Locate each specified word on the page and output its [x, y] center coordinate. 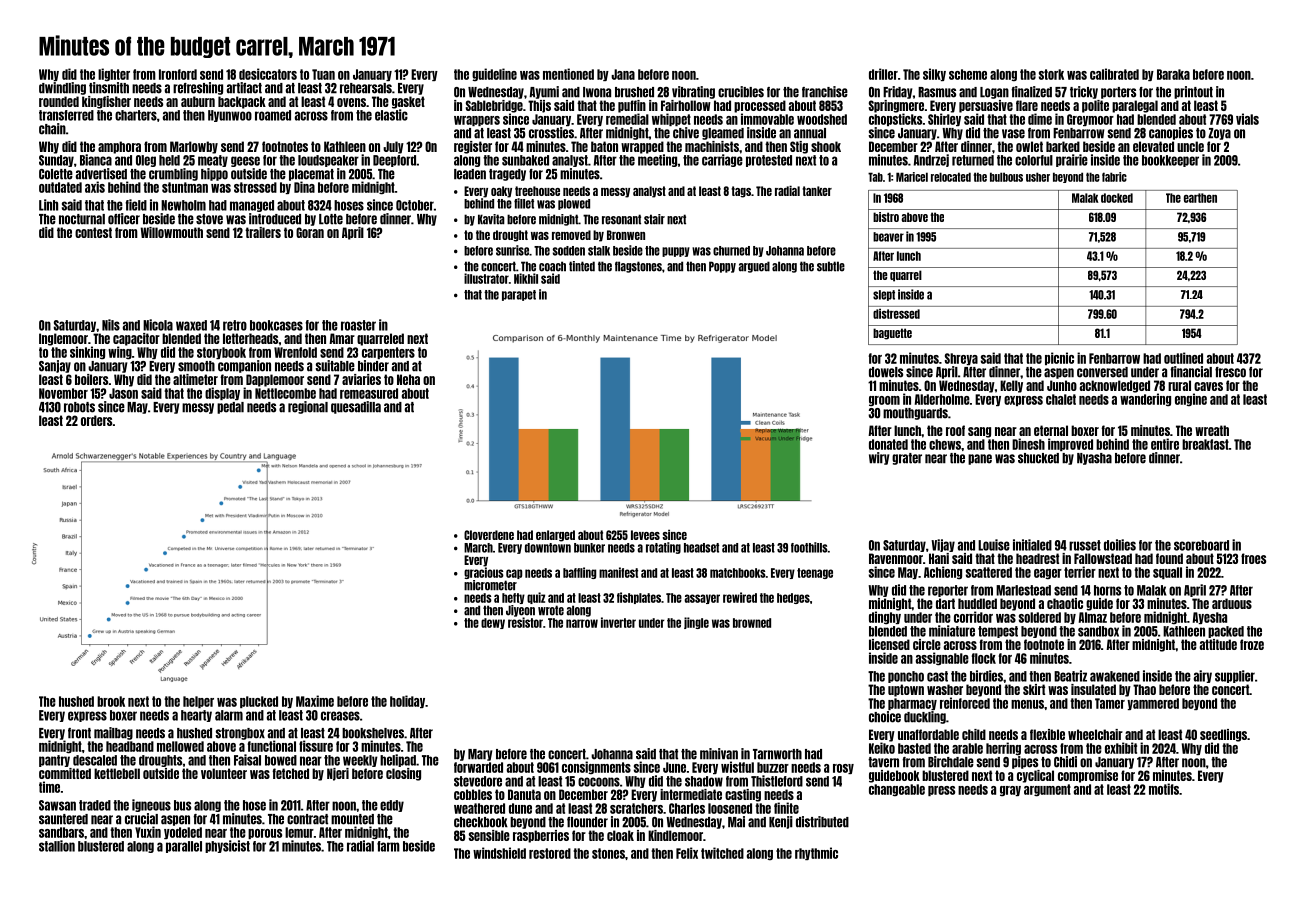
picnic [1059, 358]
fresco [1230, 372]
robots [79, 407]
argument [1047, 790]
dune [520, 808]
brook [111, 701]
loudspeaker [328, 161]
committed [65, 773]
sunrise [512, 250]
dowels [886, 372]
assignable [942, 659]
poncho [906, 677]
